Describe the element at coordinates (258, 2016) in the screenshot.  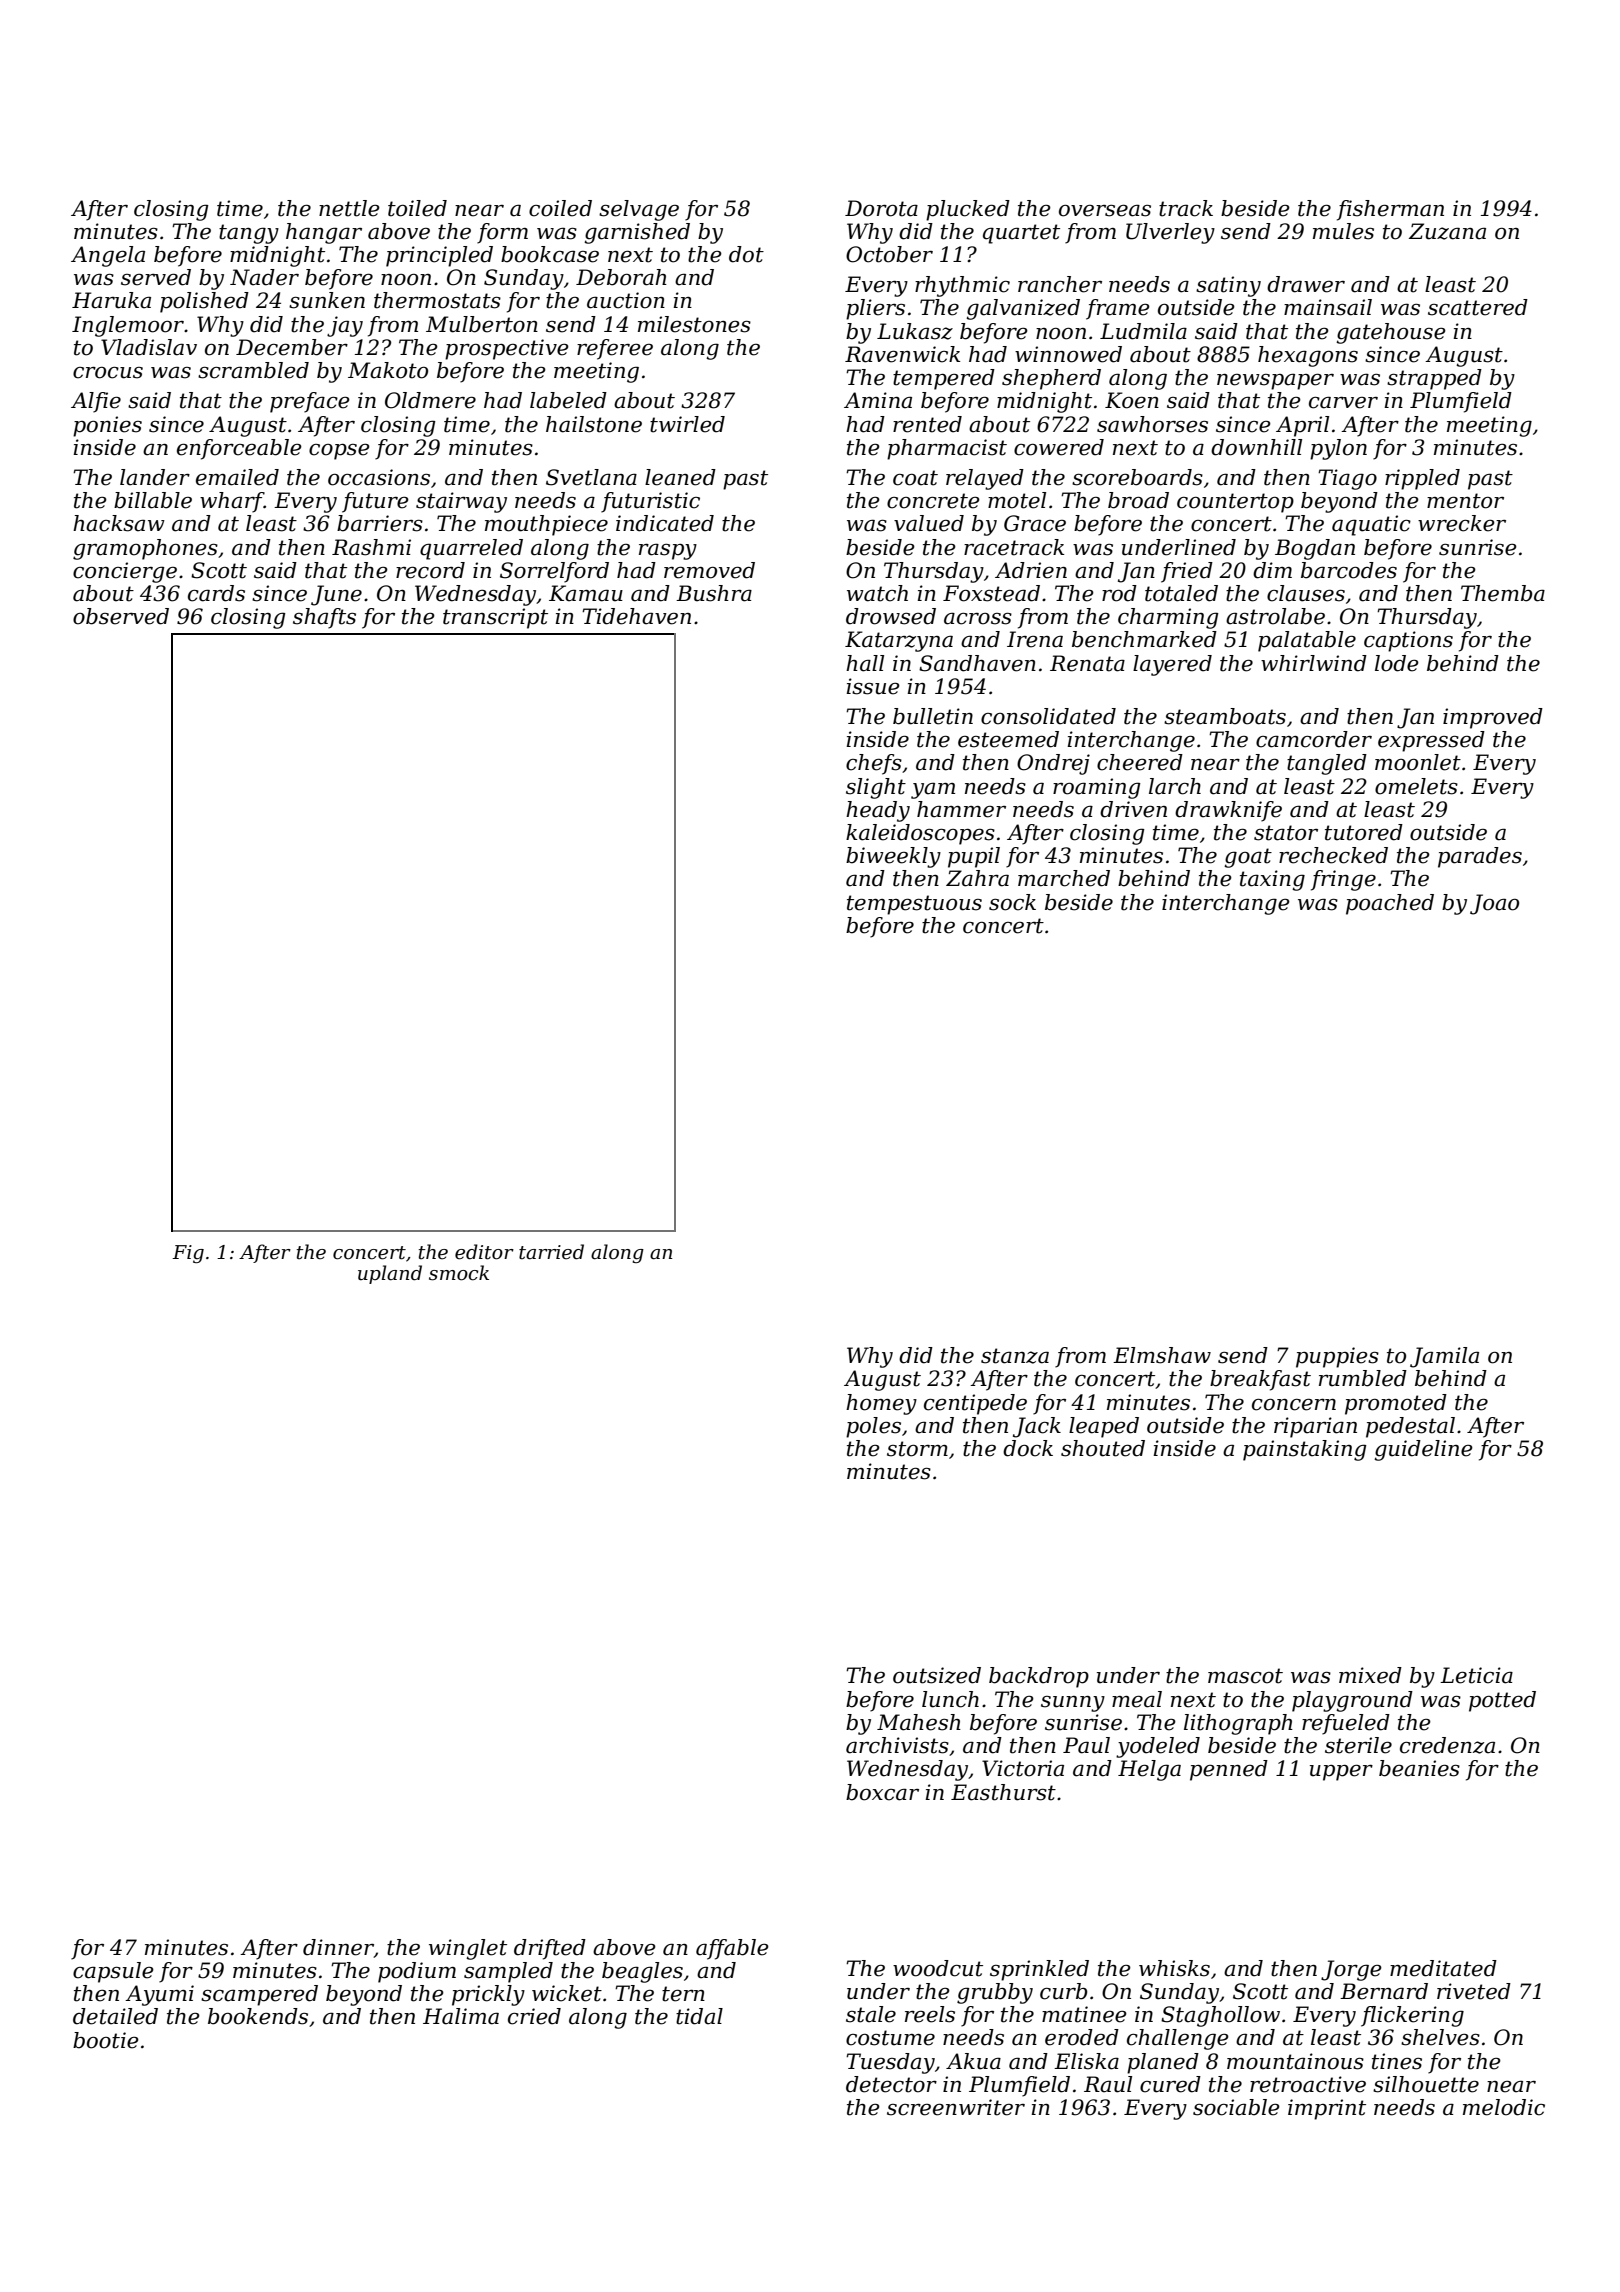
I see `bookends` at that location.
